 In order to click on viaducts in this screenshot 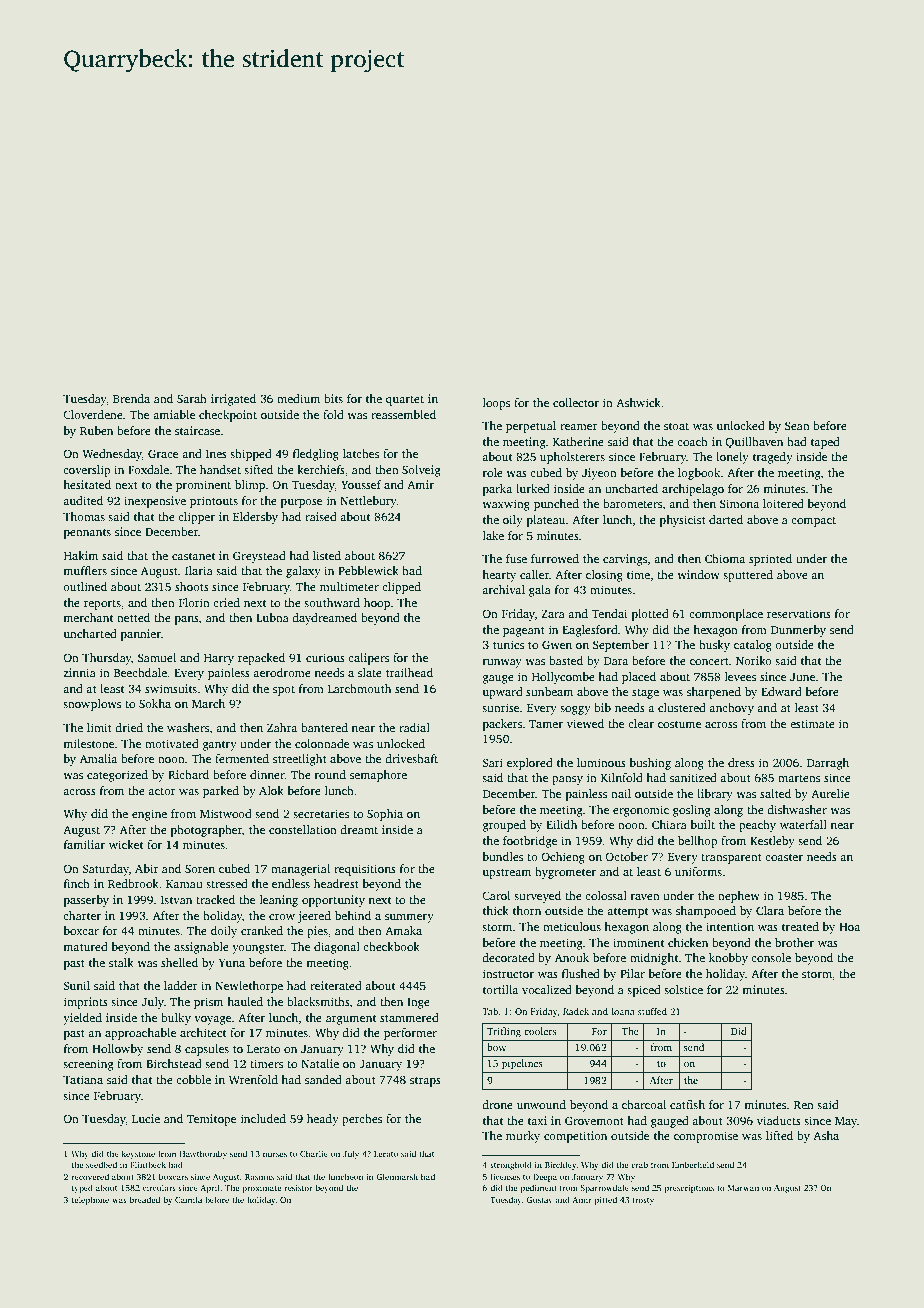, I will do `click(779, 1120)`.
